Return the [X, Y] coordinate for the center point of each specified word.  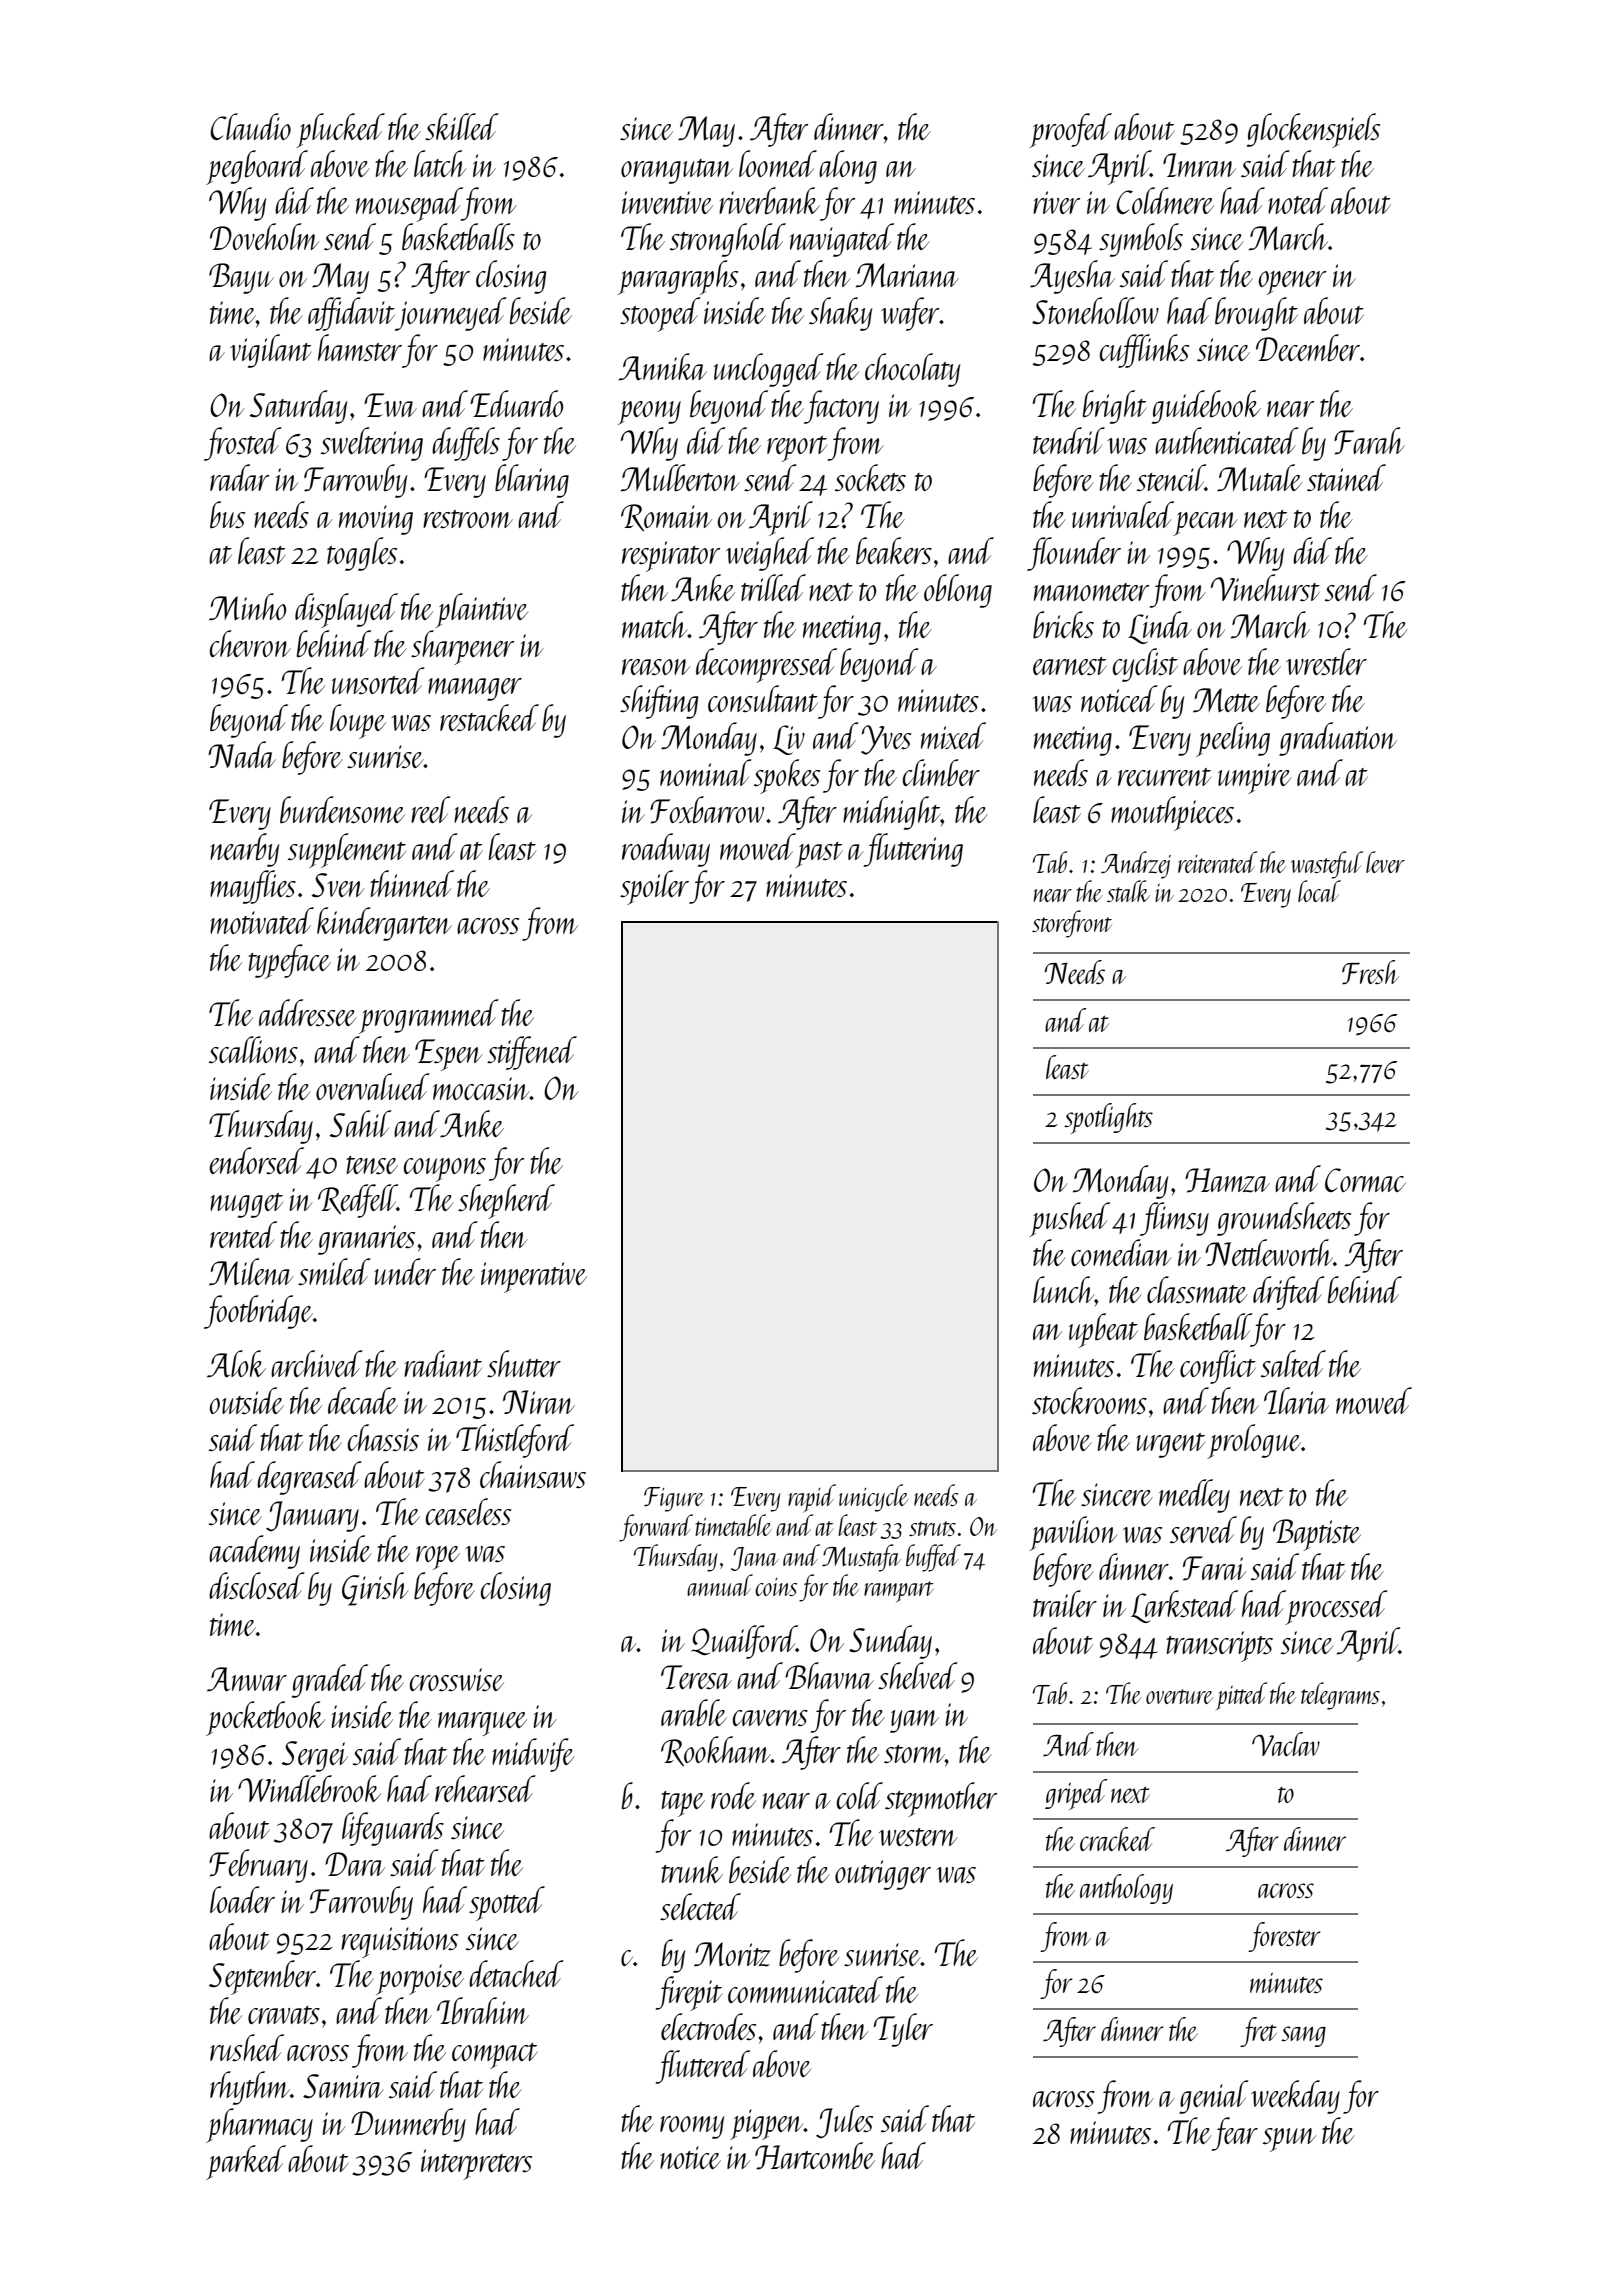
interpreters [476, 2164]
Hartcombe [815, 2156]
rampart [899, 1591]
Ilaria [1296, 1400]
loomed [778, 163]
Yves [886, 740]
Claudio [250, 126]
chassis [383, 1437]
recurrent [1164, 777]
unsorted [378, 680]
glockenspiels [1313, 130]
